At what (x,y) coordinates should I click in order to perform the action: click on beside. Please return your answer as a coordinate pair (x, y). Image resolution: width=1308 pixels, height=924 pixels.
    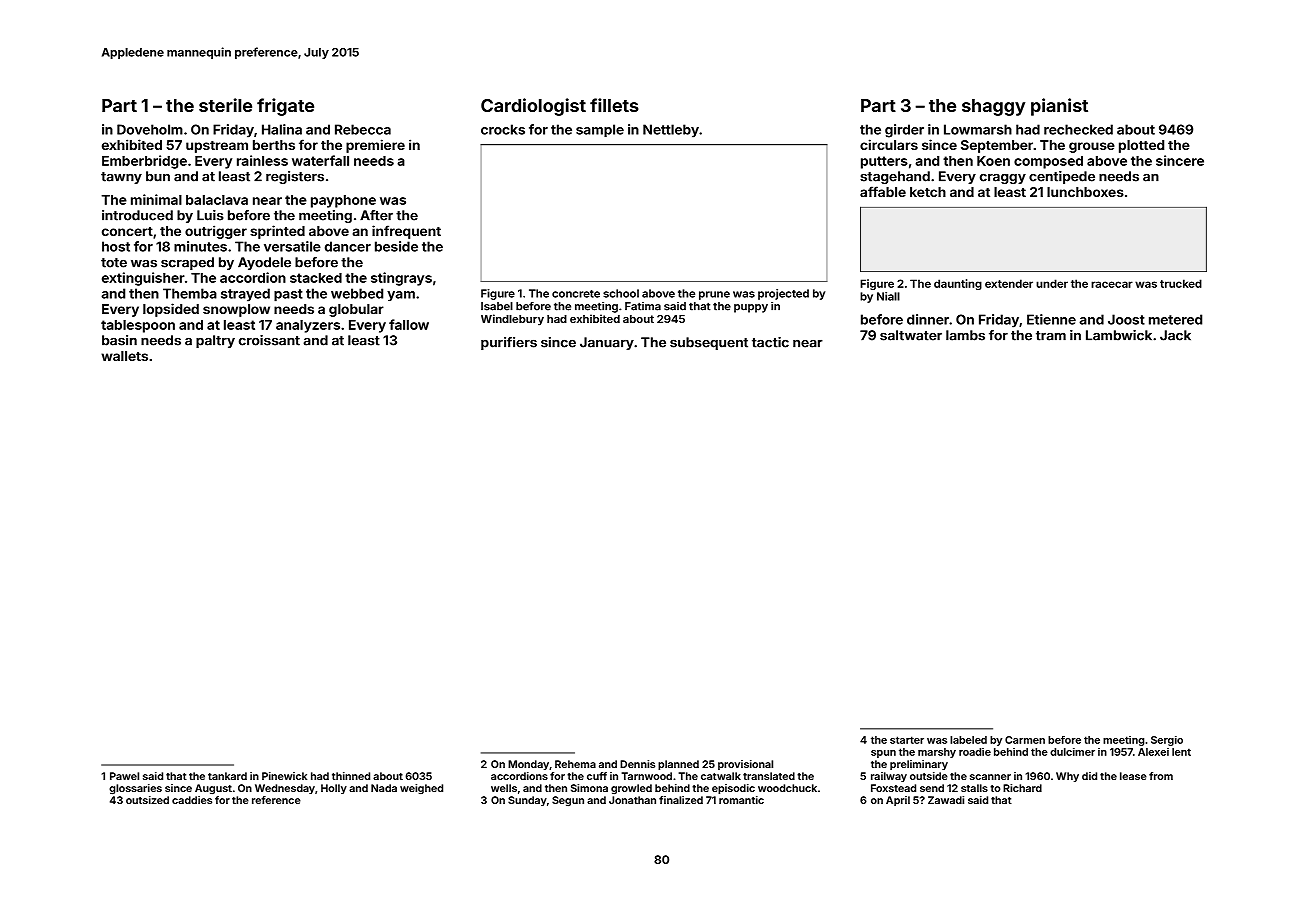
    Looking at the image, I should click on (396, 246).
